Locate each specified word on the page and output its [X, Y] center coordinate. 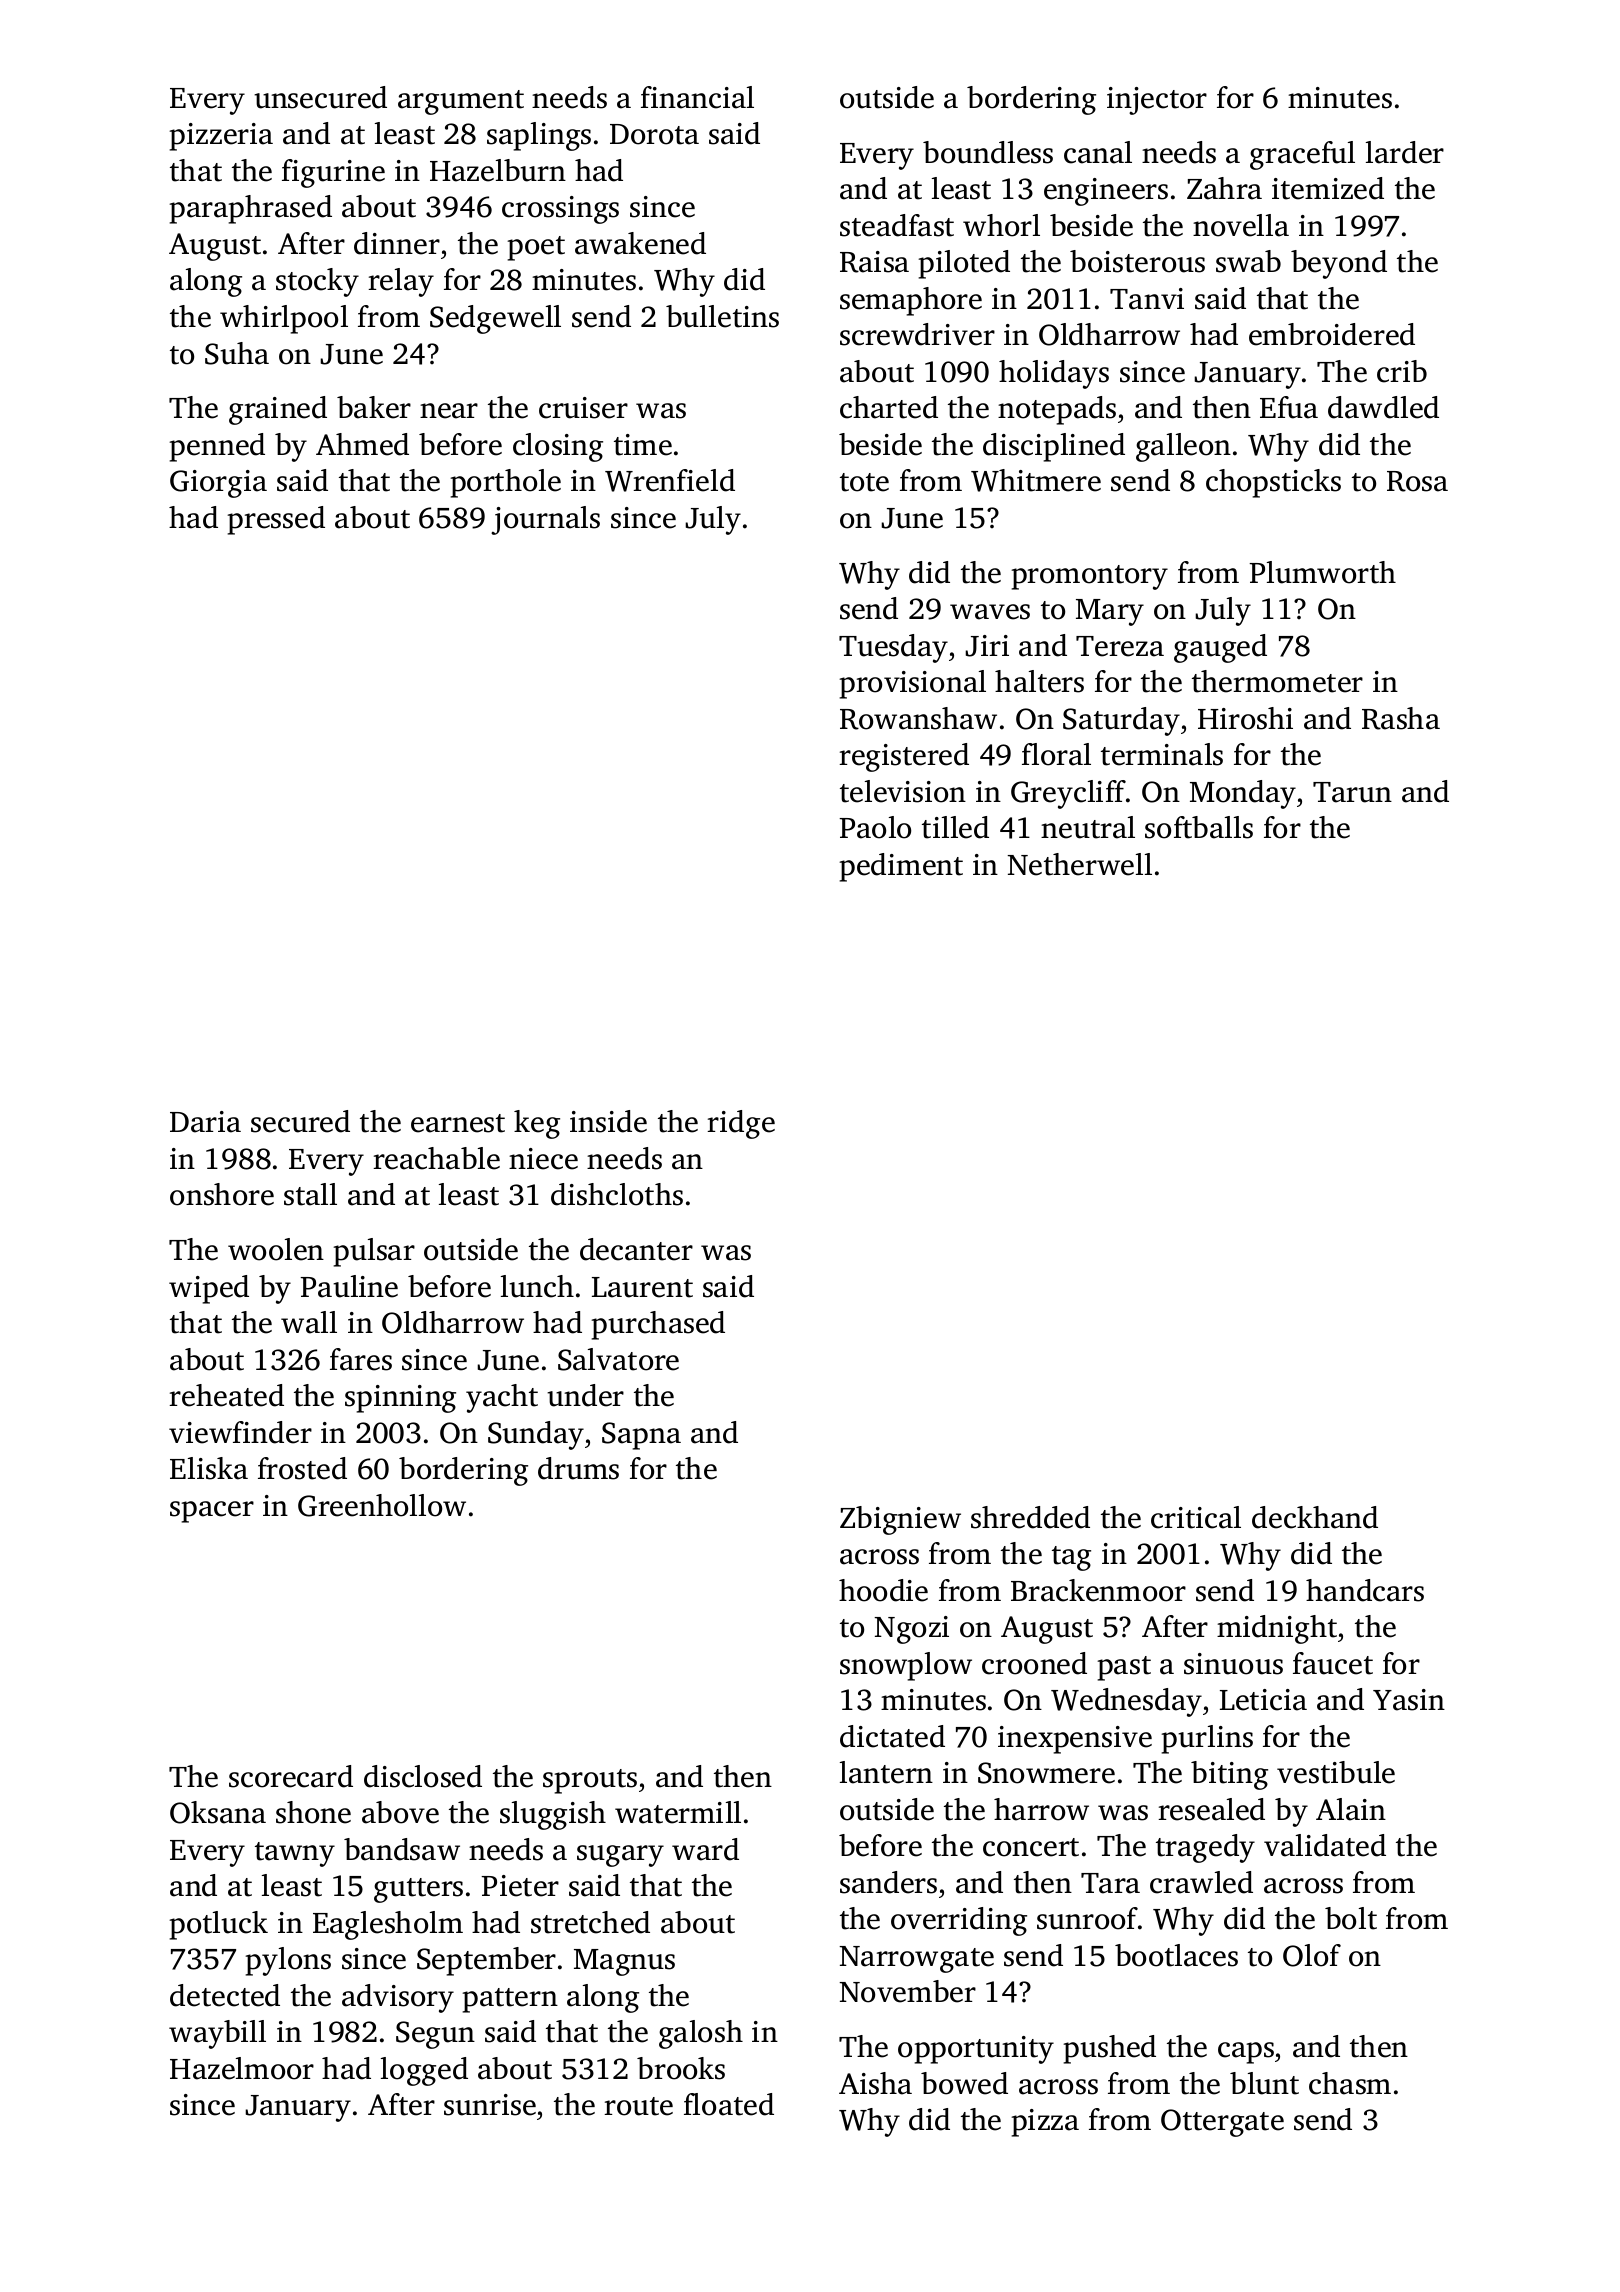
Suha [237, 353]
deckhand [1315, 1517]
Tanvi [1147, 299]
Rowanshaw [918, 718]
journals [545, 520]
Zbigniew [900, 1520]
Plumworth [1322, 572]
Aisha [875, 2083]
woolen [276, 1249]
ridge [741, 1124]
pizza [1045, 2123]
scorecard [291, 1776]
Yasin [1409, 1700]
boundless [988, 152]
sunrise [490, 2105]
